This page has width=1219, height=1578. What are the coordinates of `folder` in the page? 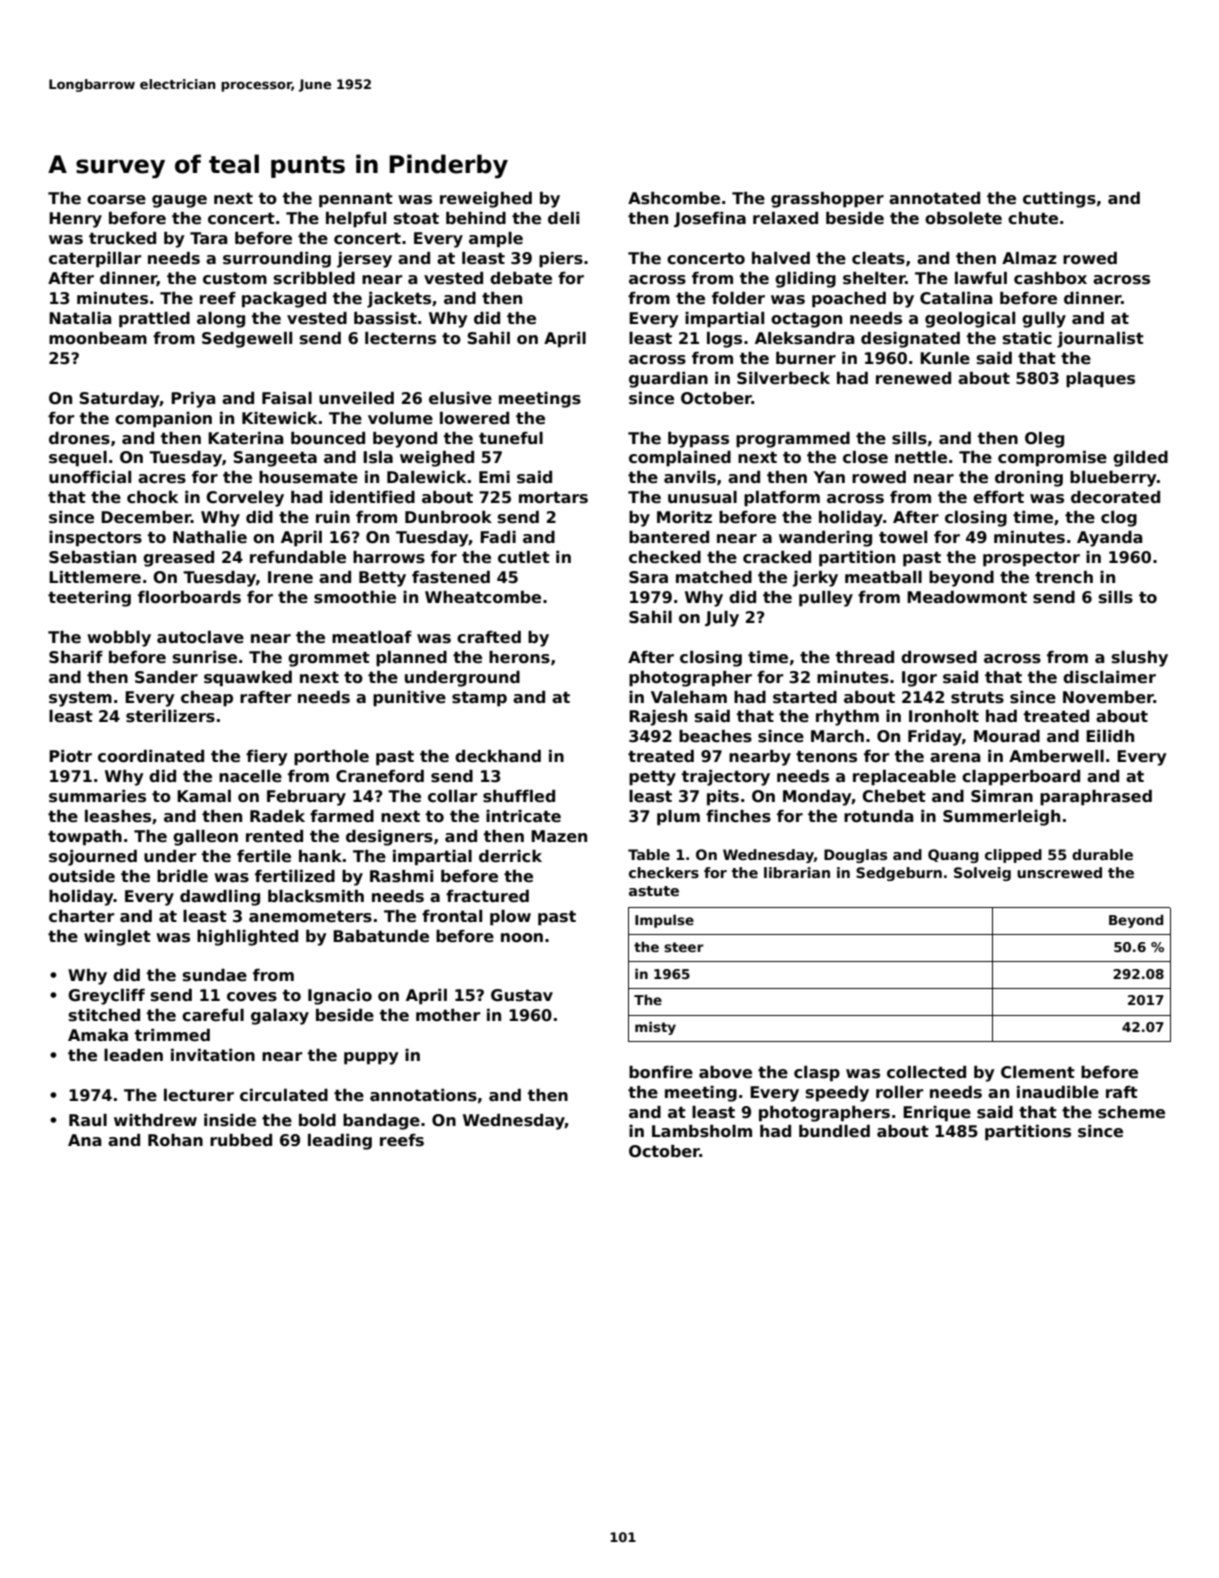 It's located at (738, 298).
